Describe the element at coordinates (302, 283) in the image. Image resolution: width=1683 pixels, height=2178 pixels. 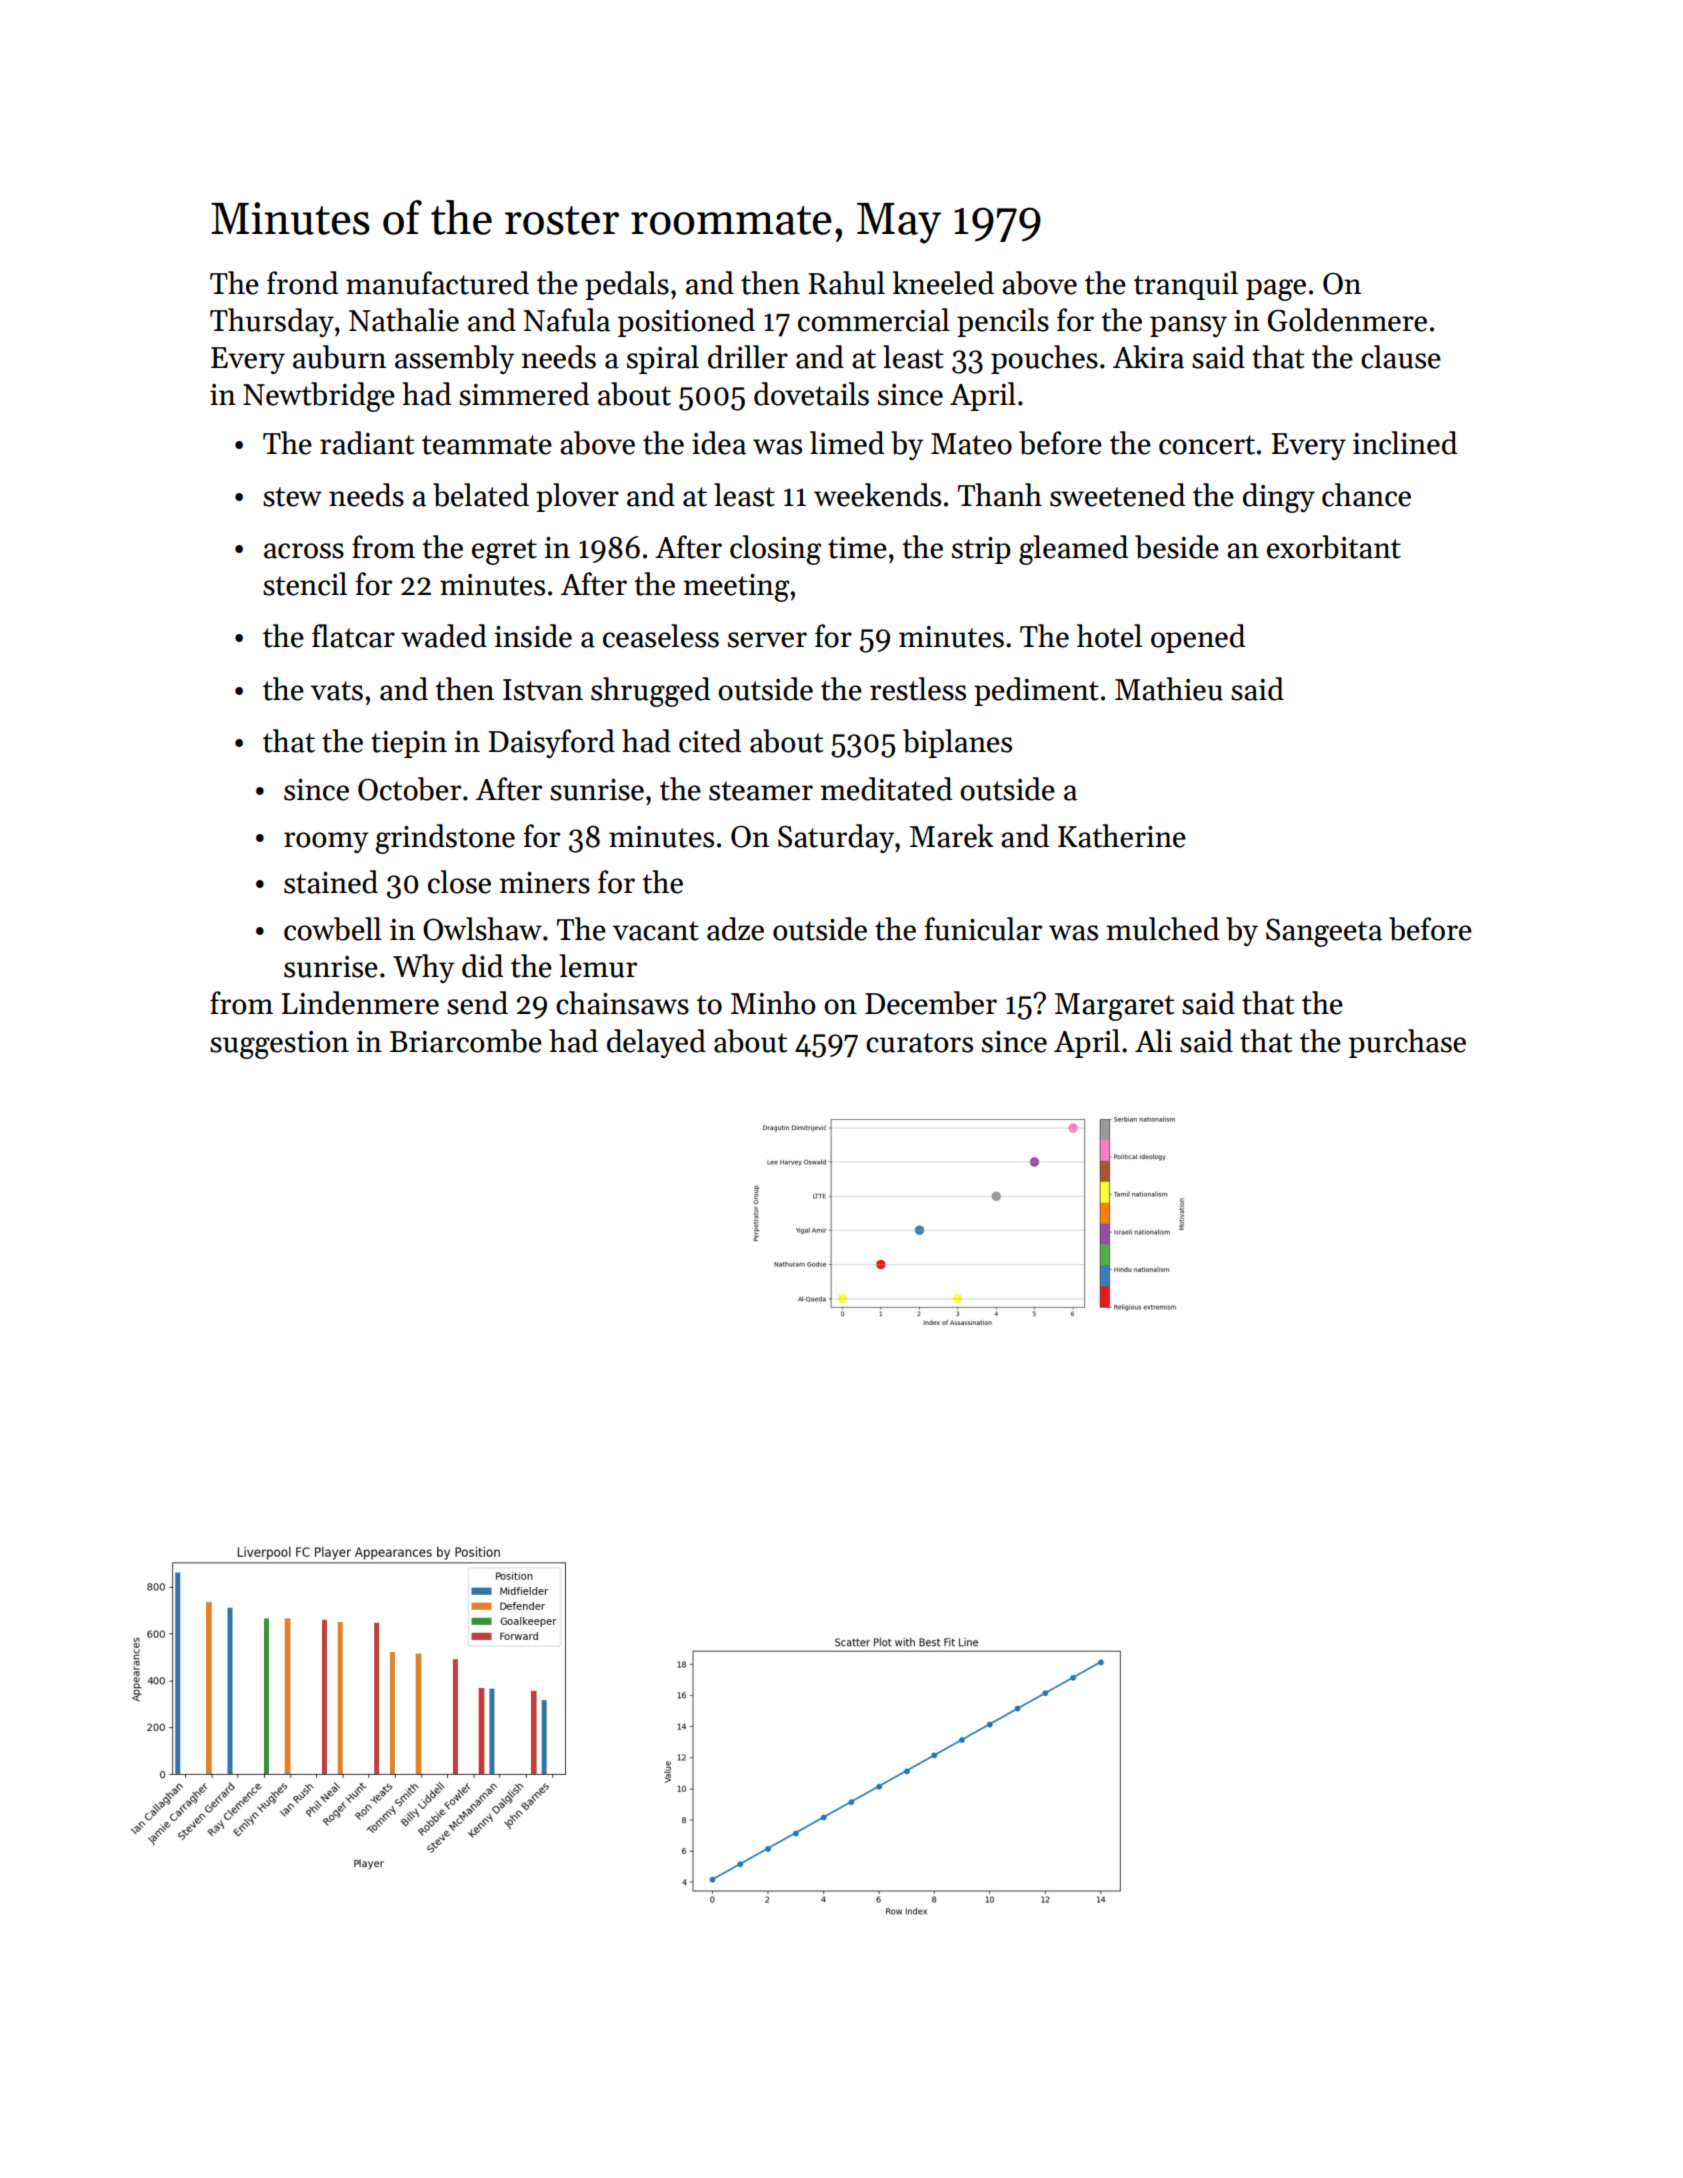
I see `frond` at that location.
